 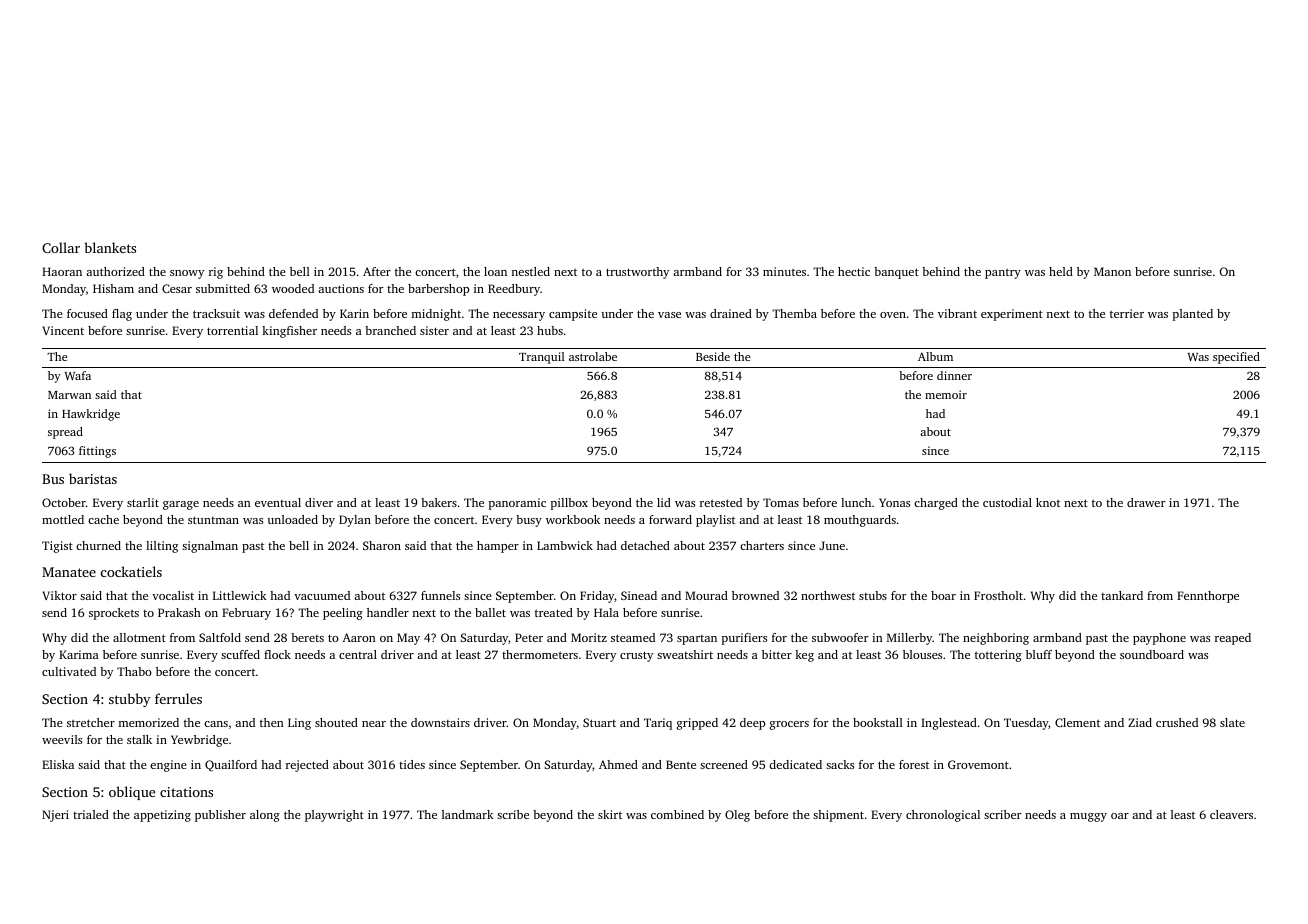 I want to click on auctions, so click(x=341, y=288).
